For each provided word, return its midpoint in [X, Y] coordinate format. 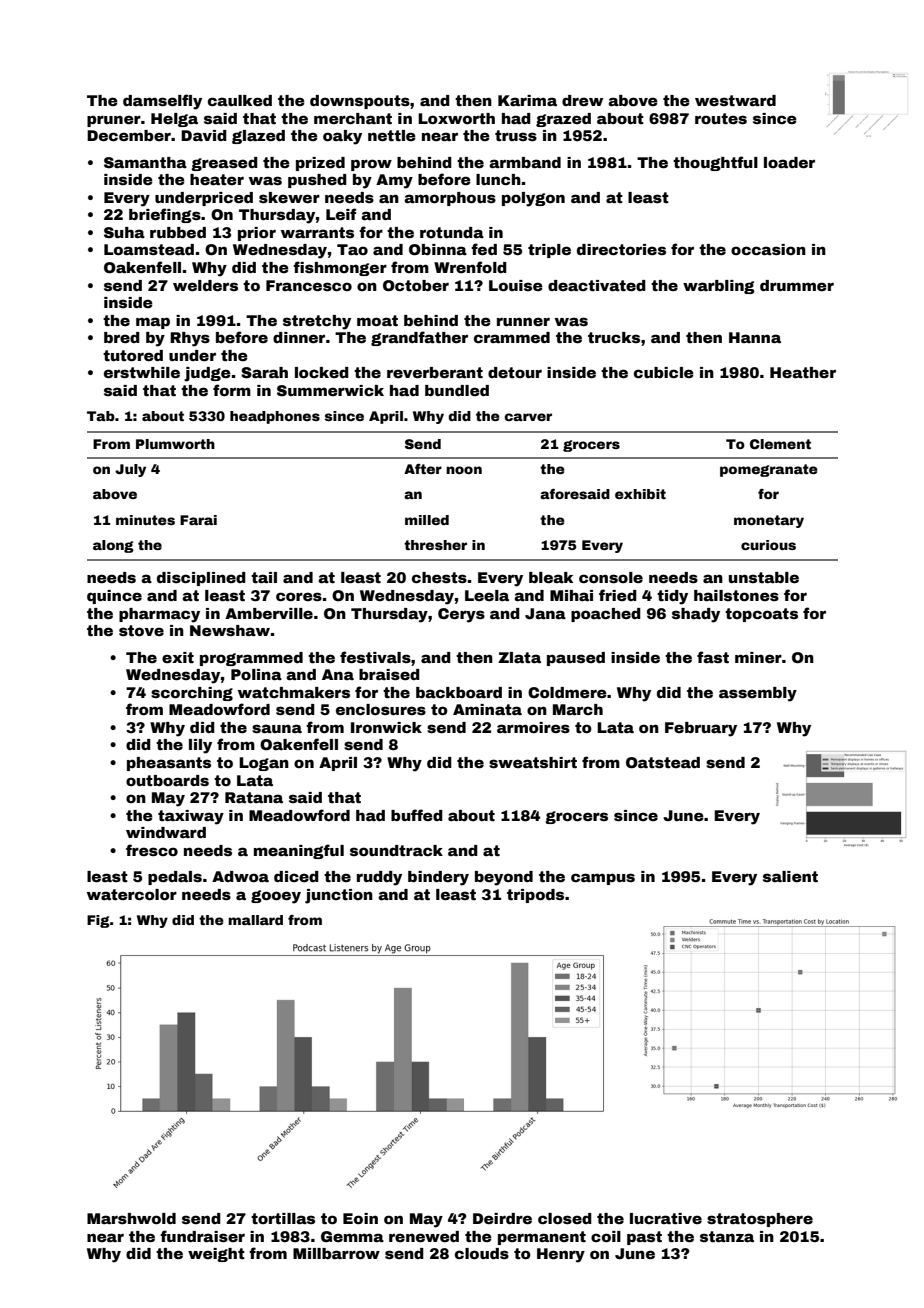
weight [216, 1255]
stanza [727, 1236]
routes [721, 118]
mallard [255, 920]
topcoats [761, 615]
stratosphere [760, 1220]
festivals [375, 657]
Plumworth [175, 444]
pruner [114, 121]
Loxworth [456, 118]
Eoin [360, 1218]
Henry [561, 1255]
